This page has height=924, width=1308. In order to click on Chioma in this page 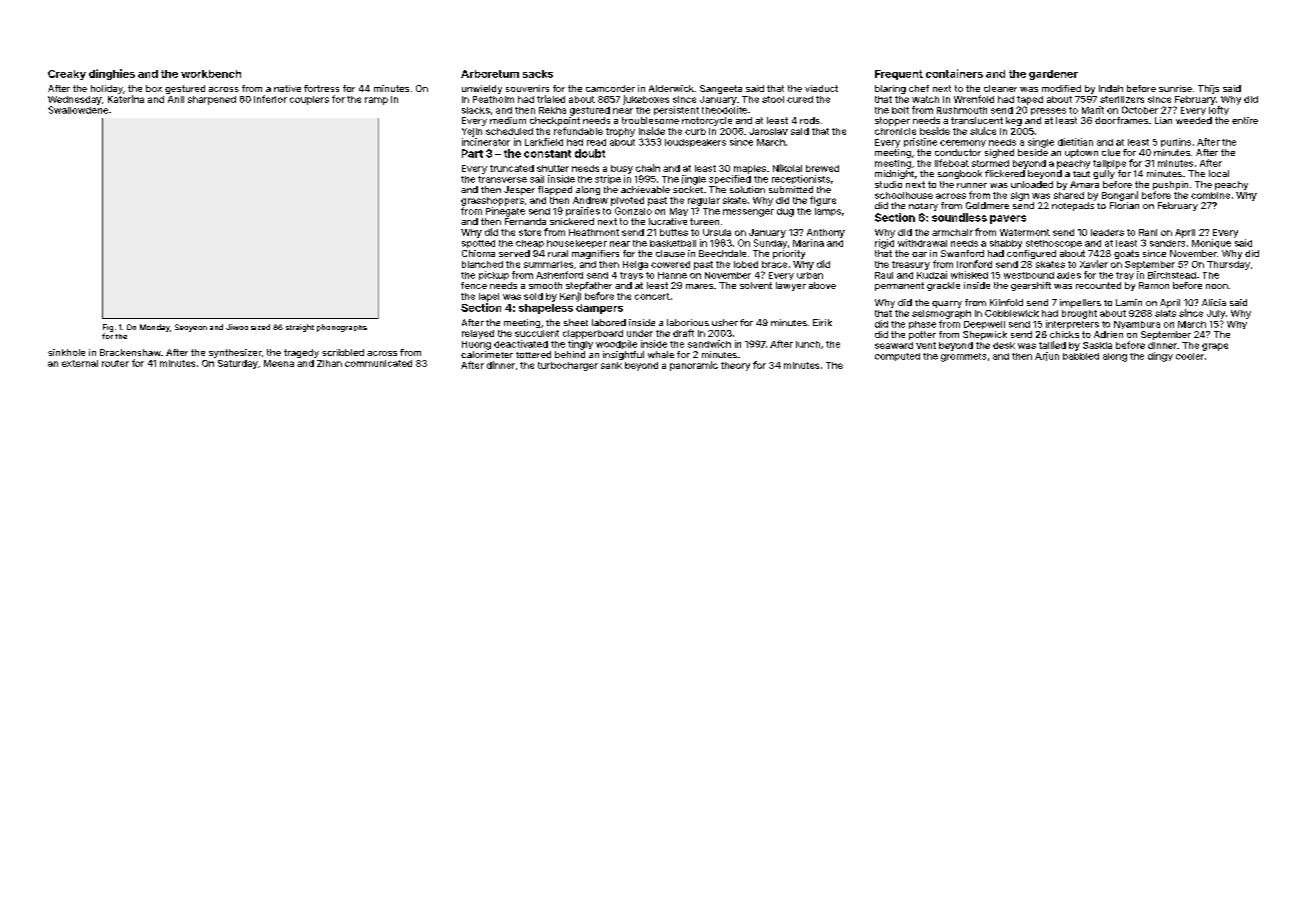, I will do `click(478, 253)`.
